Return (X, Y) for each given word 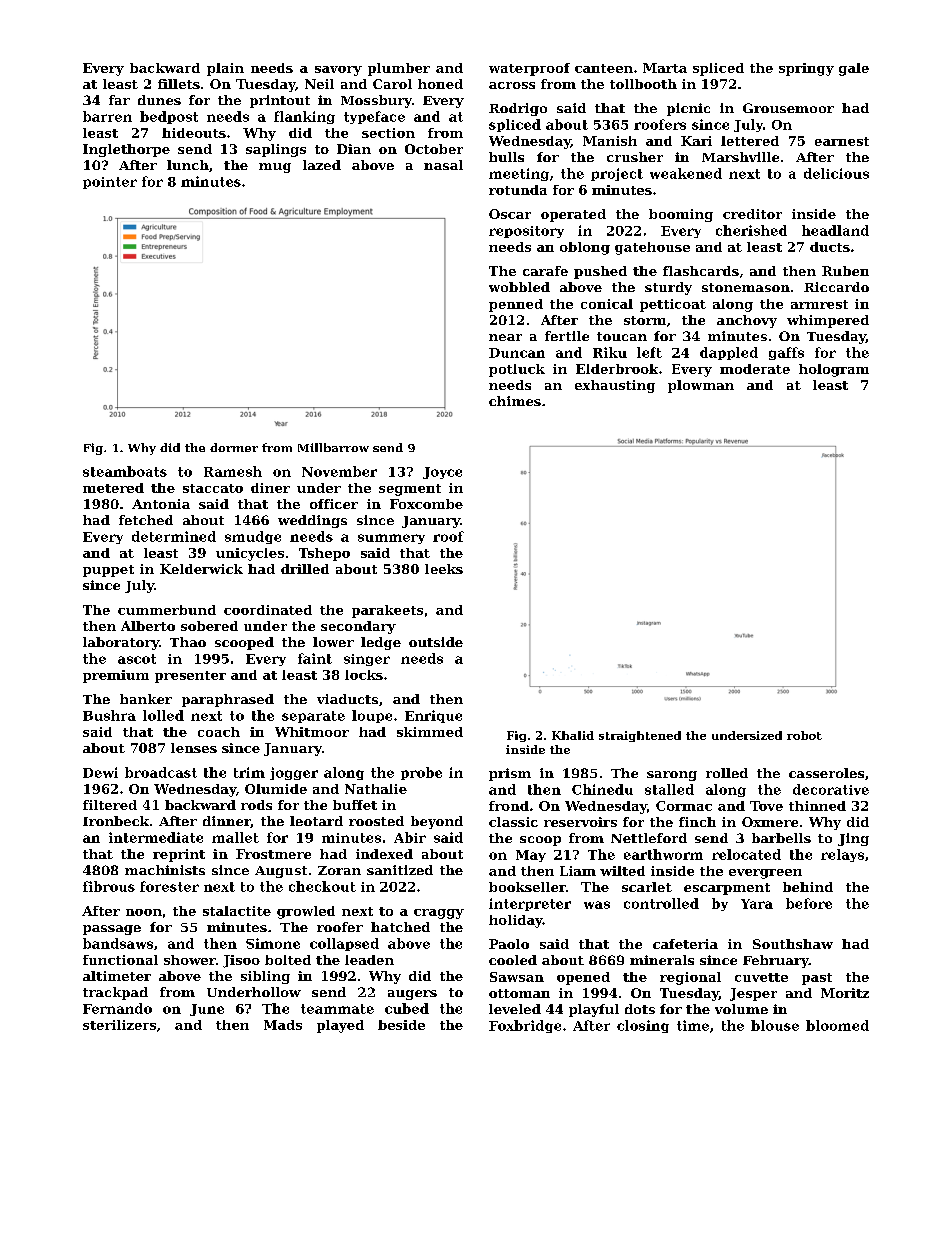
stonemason (746, 287)
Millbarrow (333, 447)
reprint (179, 855)
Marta (665, 68)
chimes (515, 401)
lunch (188, 165)
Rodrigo (518, 109)
